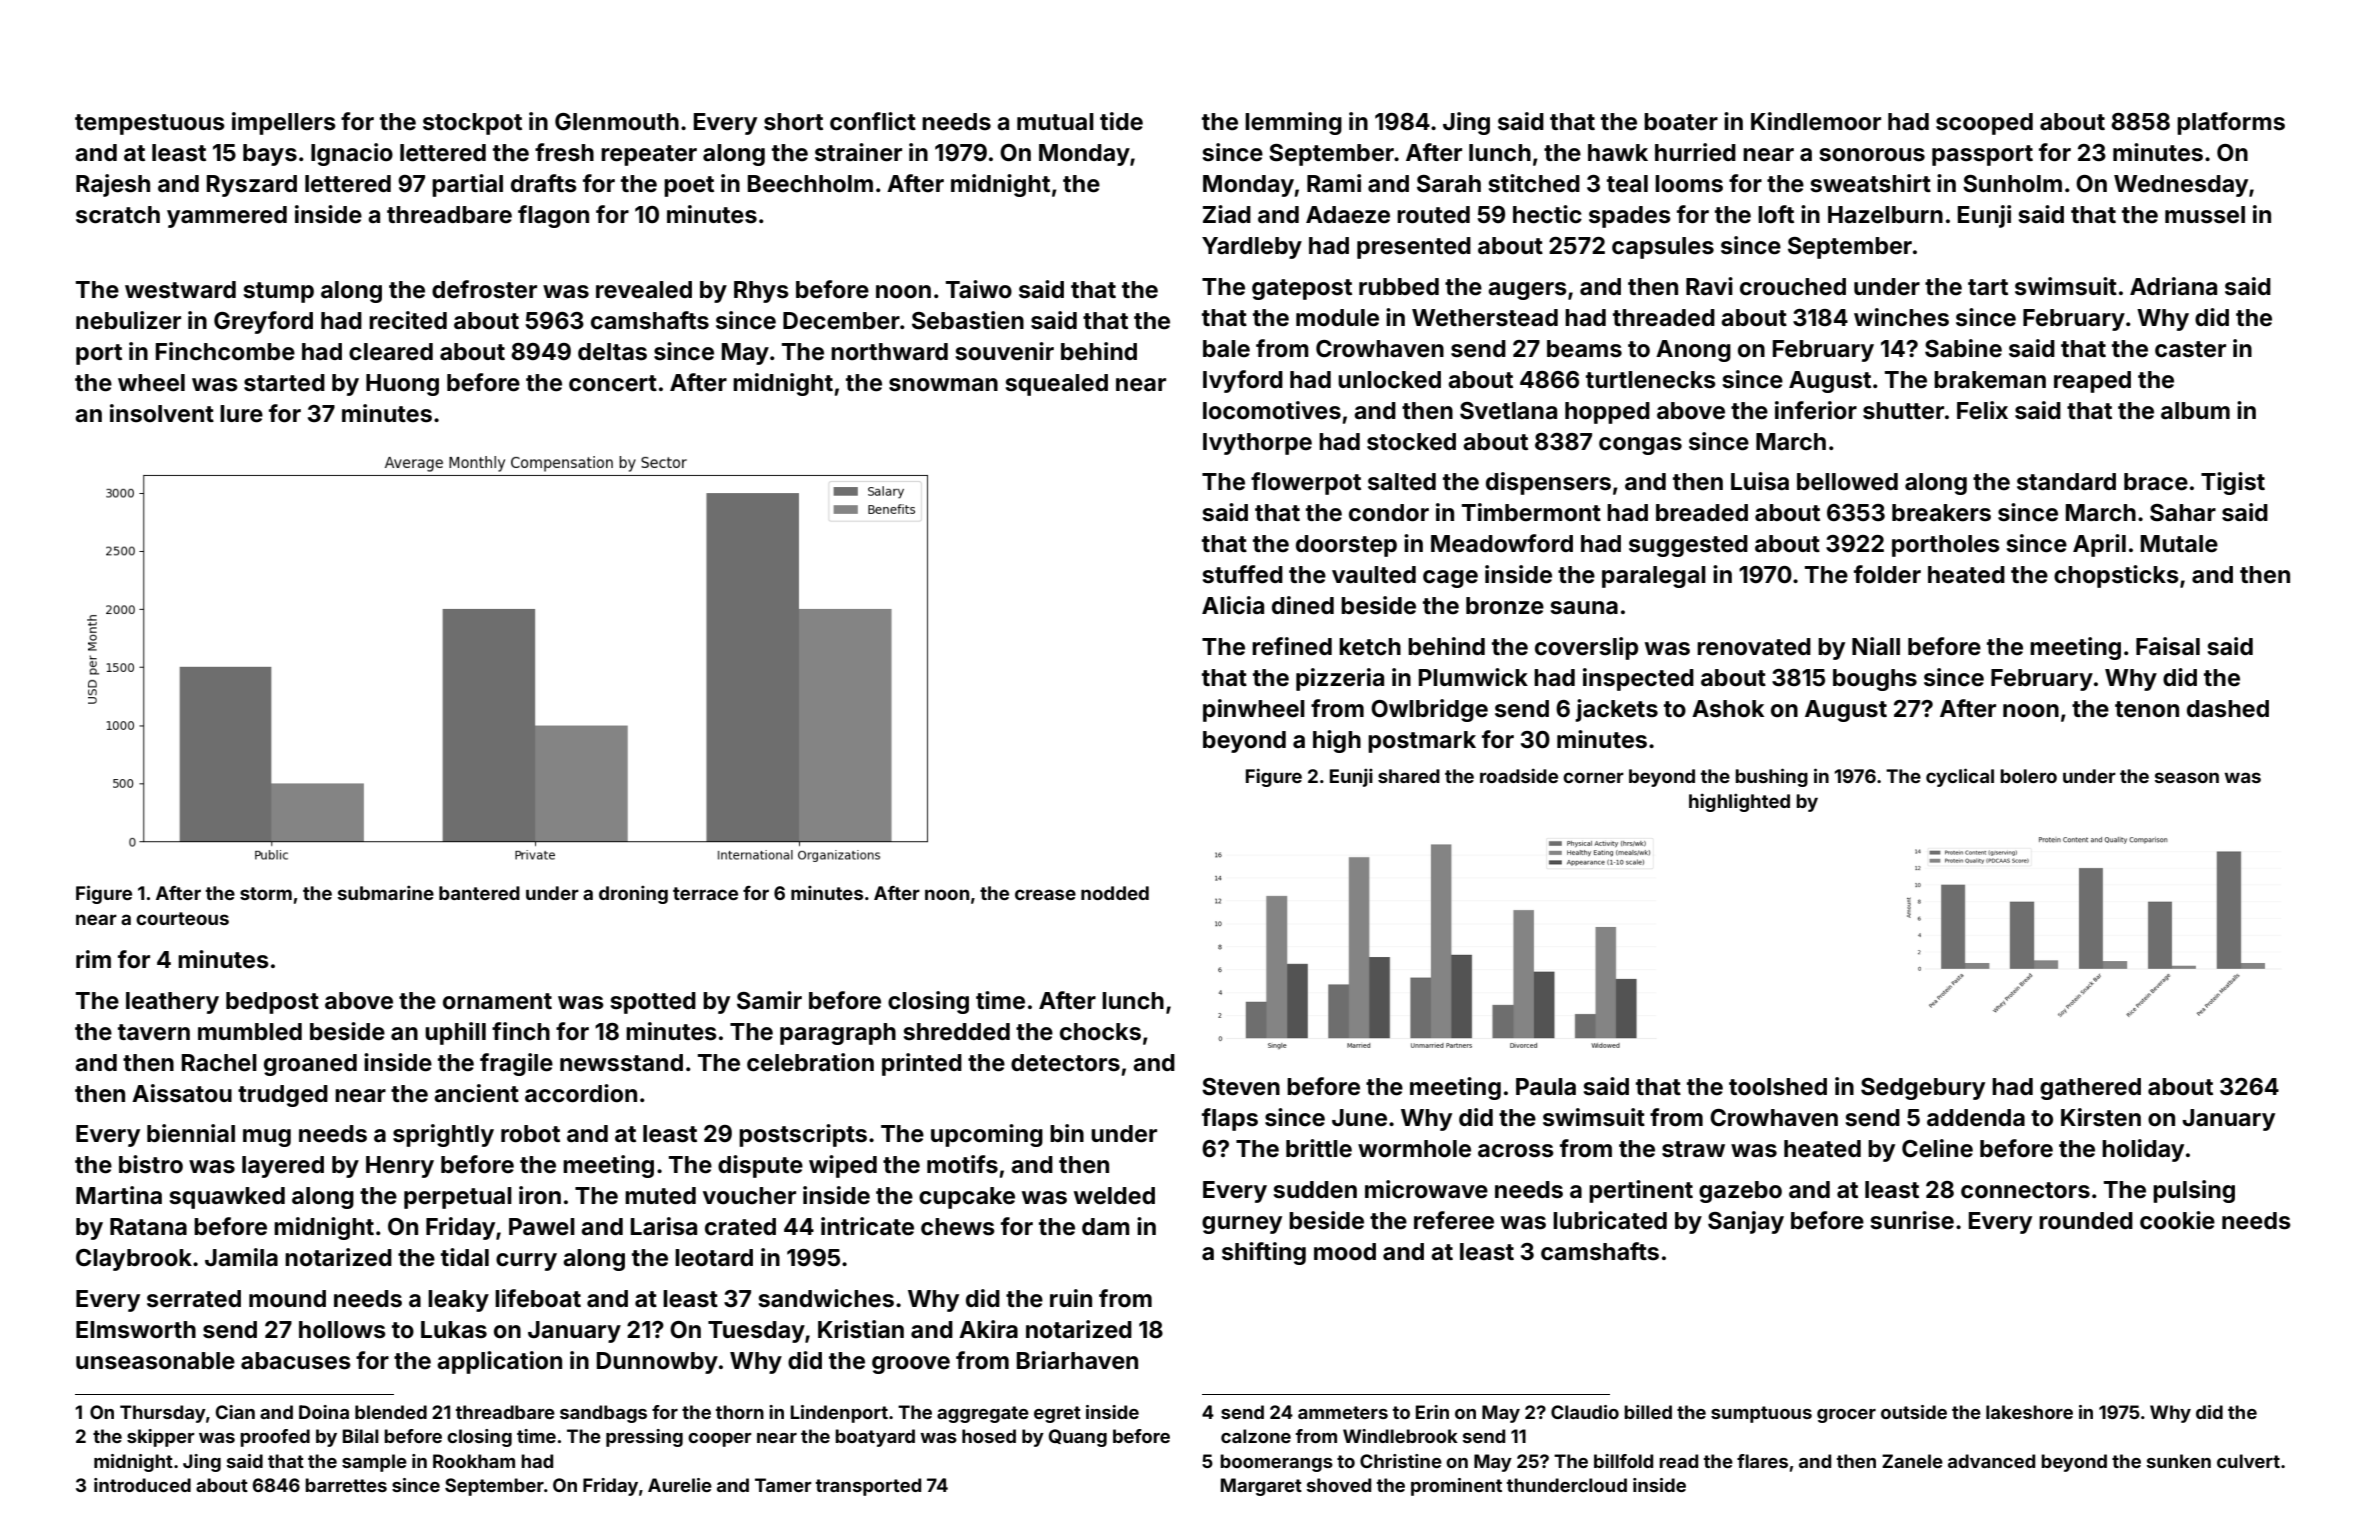 This screenshot has width=2380, height=1540. What do you see at coordinates (1984, 124) in the screenshot?
I see `scooped` at bounding box center [1984, 124].
